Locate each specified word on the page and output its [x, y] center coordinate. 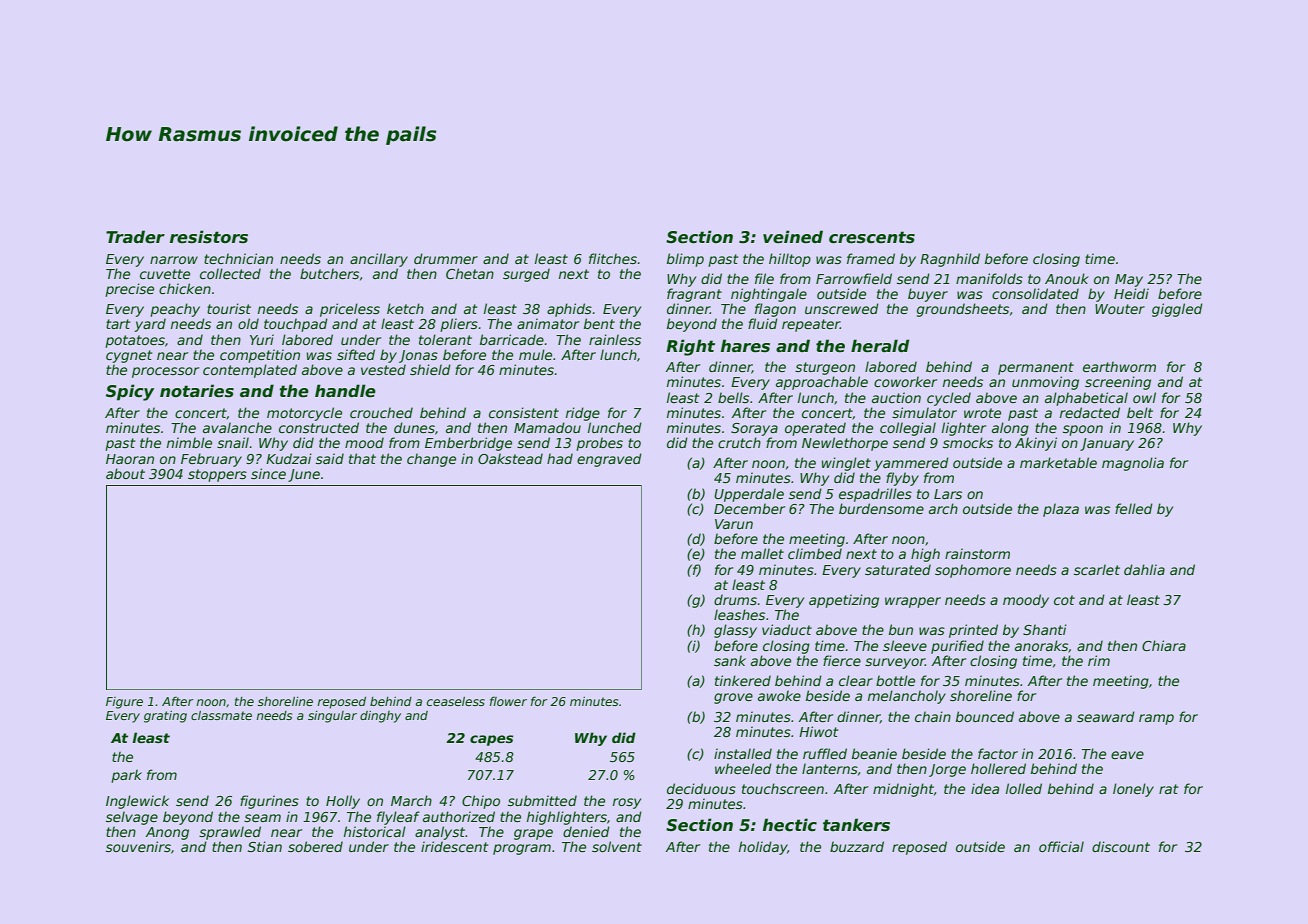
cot [1064, 600]
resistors [209, 237]
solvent [617, 846]
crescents [872, 237]
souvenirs [138, 846]
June [304, 475]
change [431, 460]
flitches [613, 258]
